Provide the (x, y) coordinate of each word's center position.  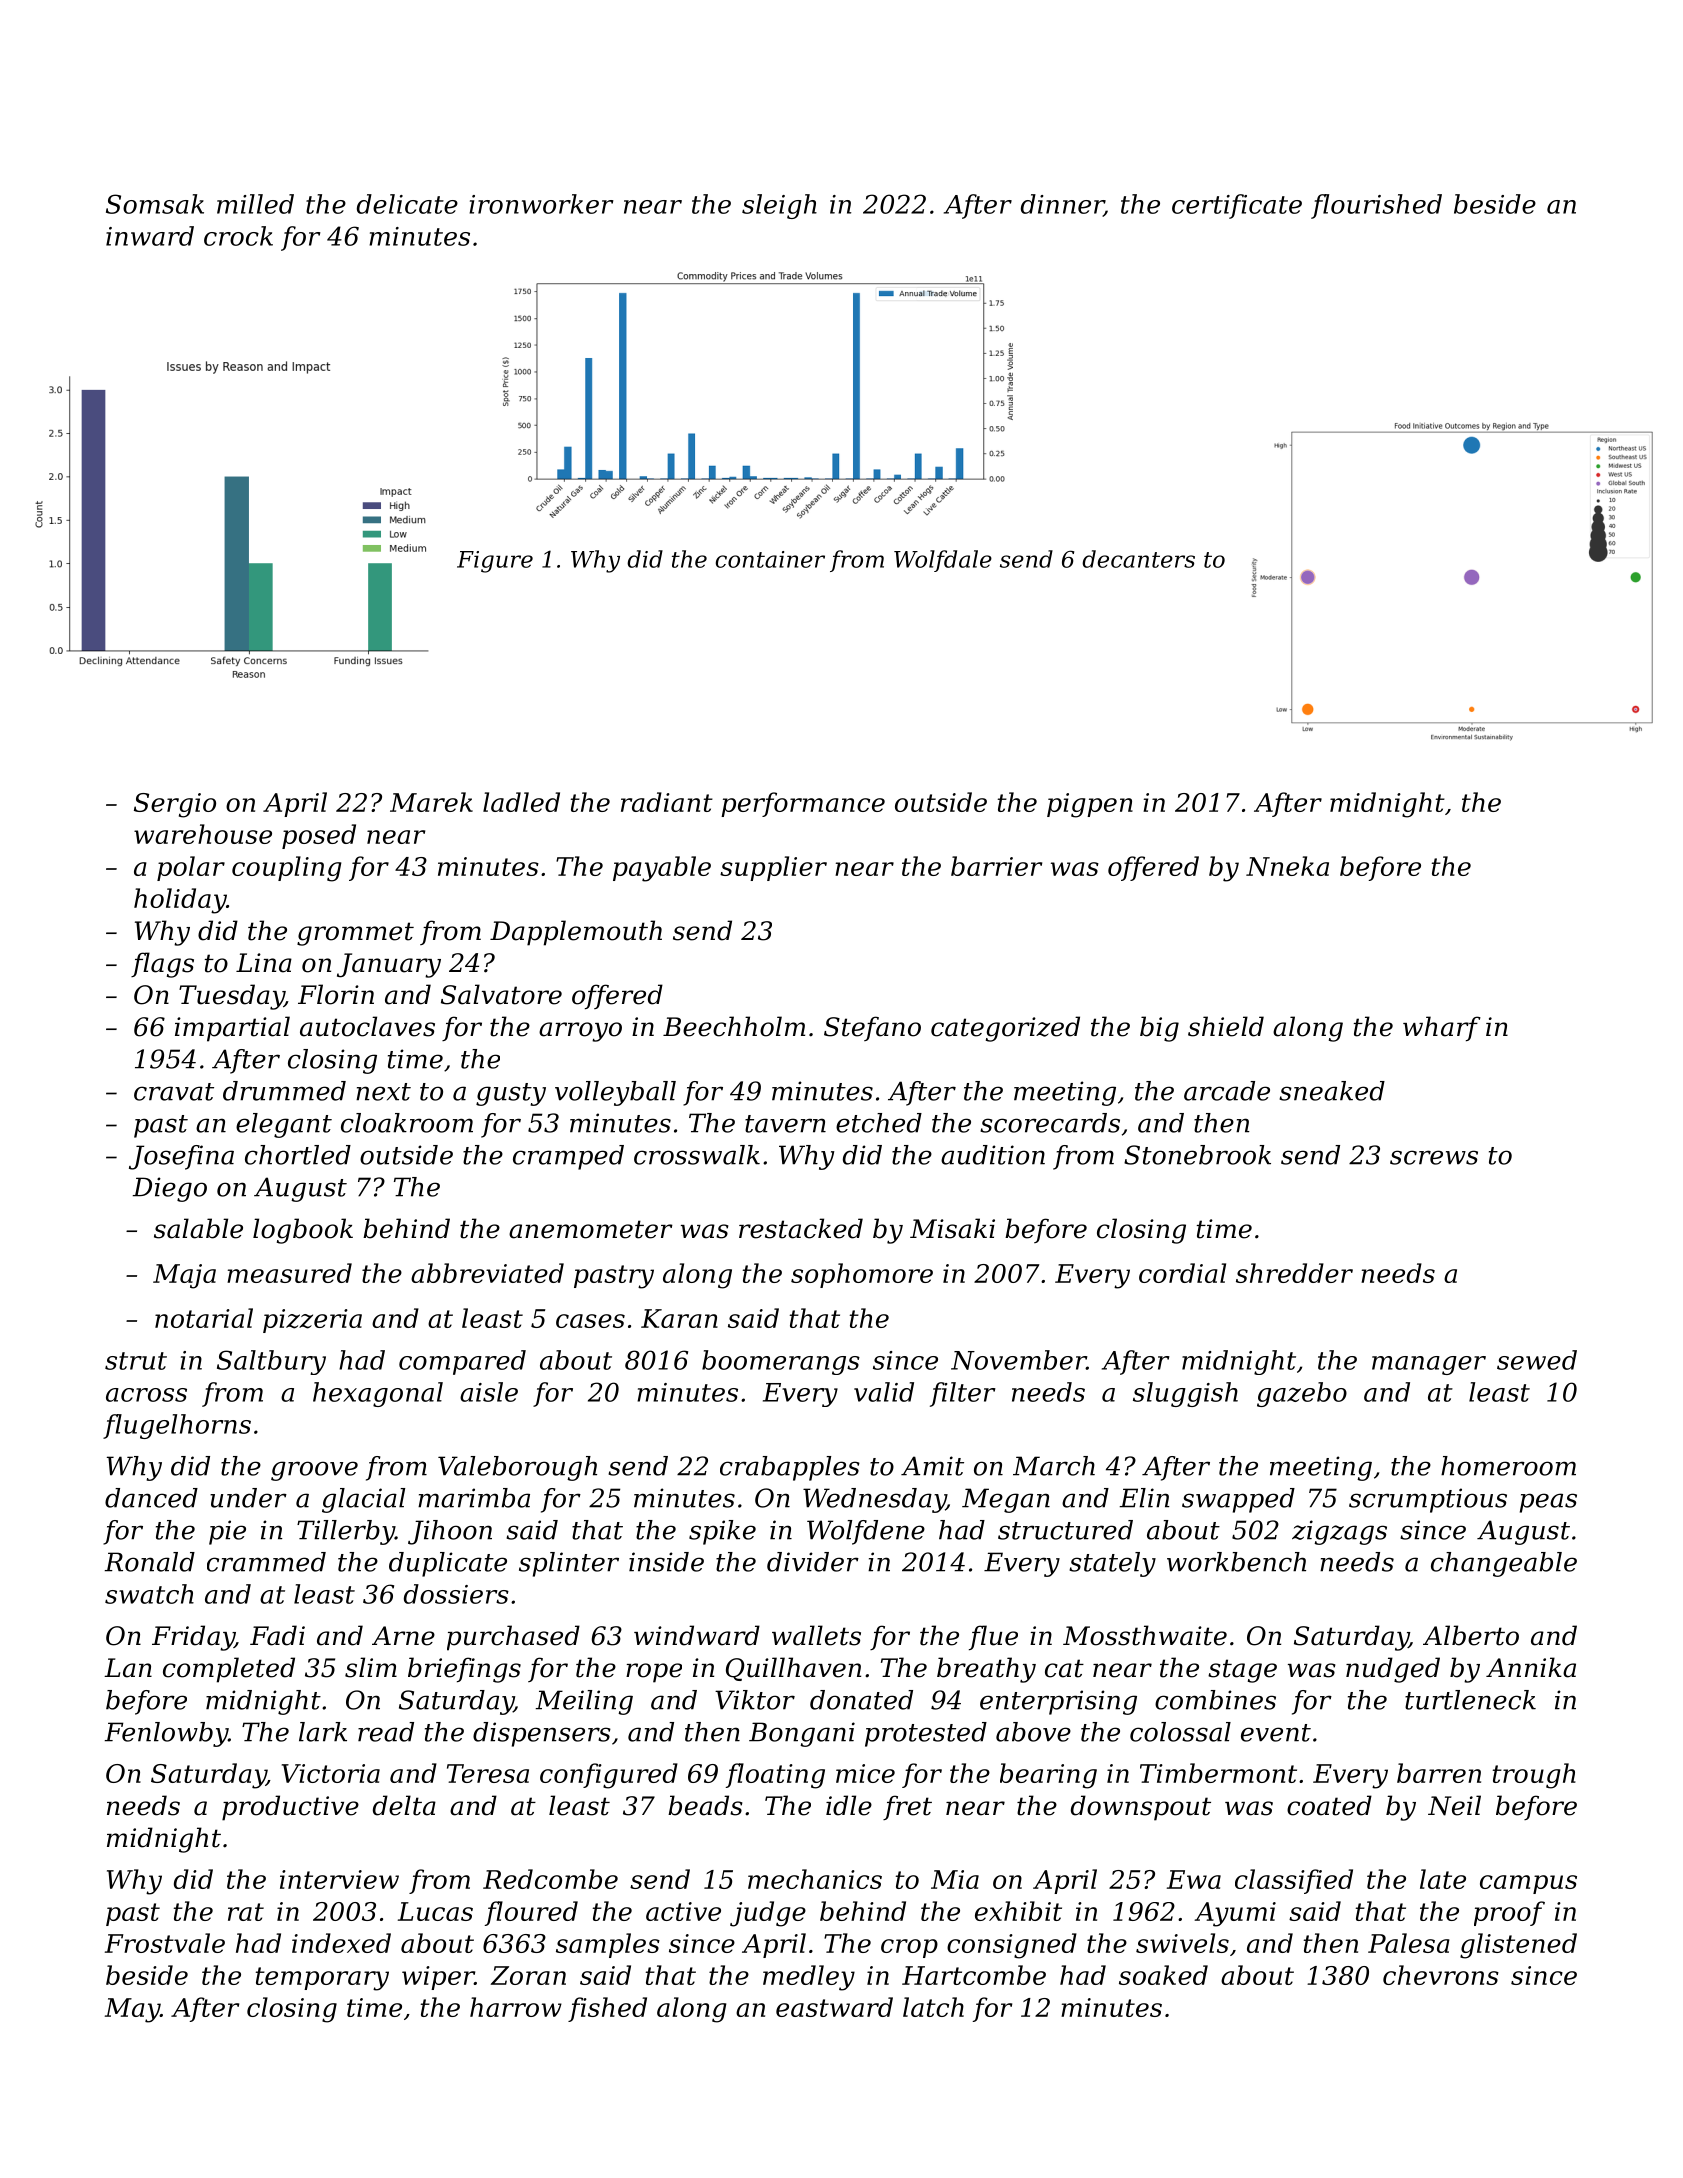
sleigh (779, 206)
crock (238, 236)
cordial (1182, 1273)
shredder (1294, 1273)
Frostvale (165, 1943)
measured (289, 1273)
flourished (1376, 206)
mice (865, 1773)
